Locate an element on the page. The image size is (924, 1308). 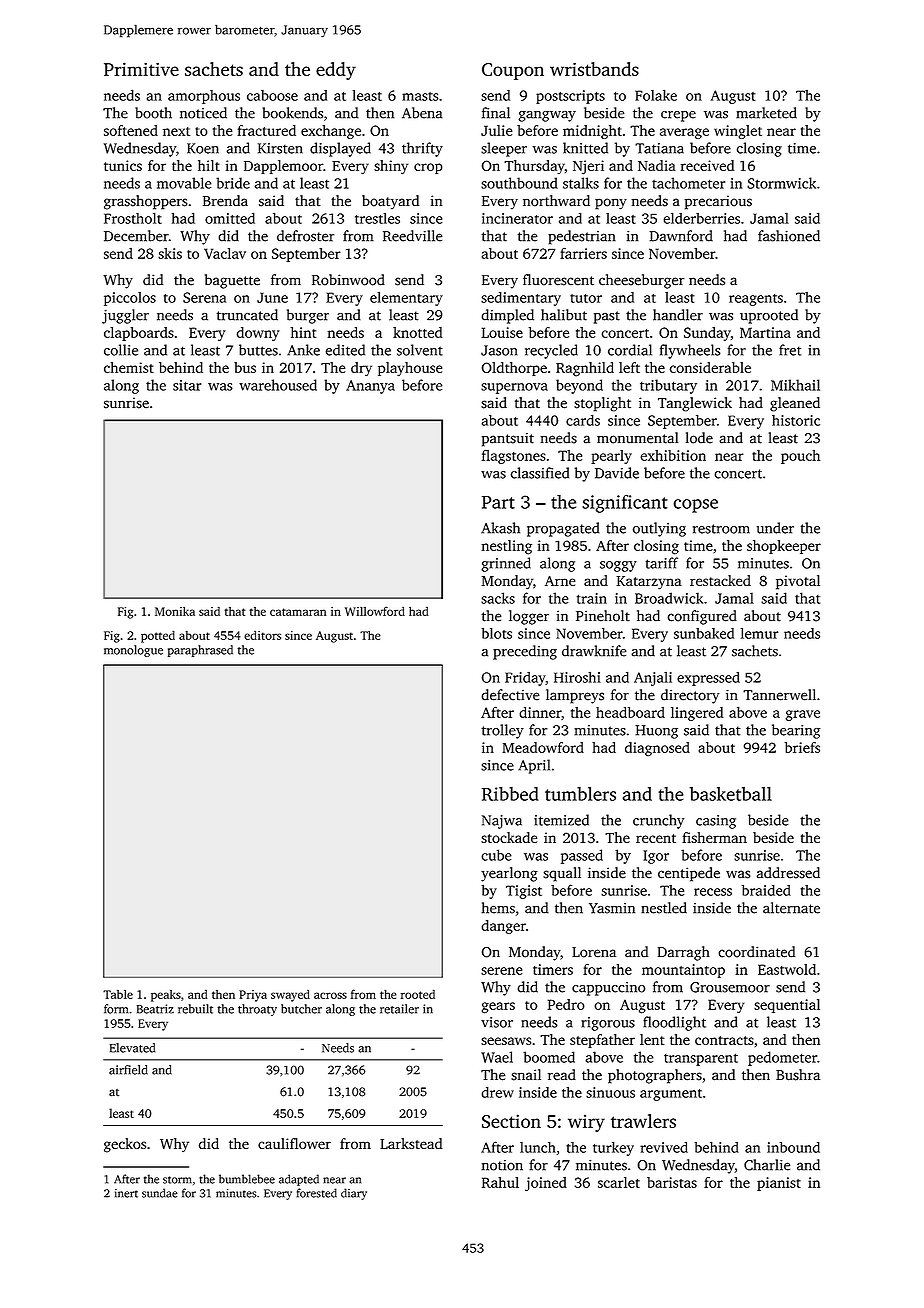
joined is located at coordinates (546, 1184).
